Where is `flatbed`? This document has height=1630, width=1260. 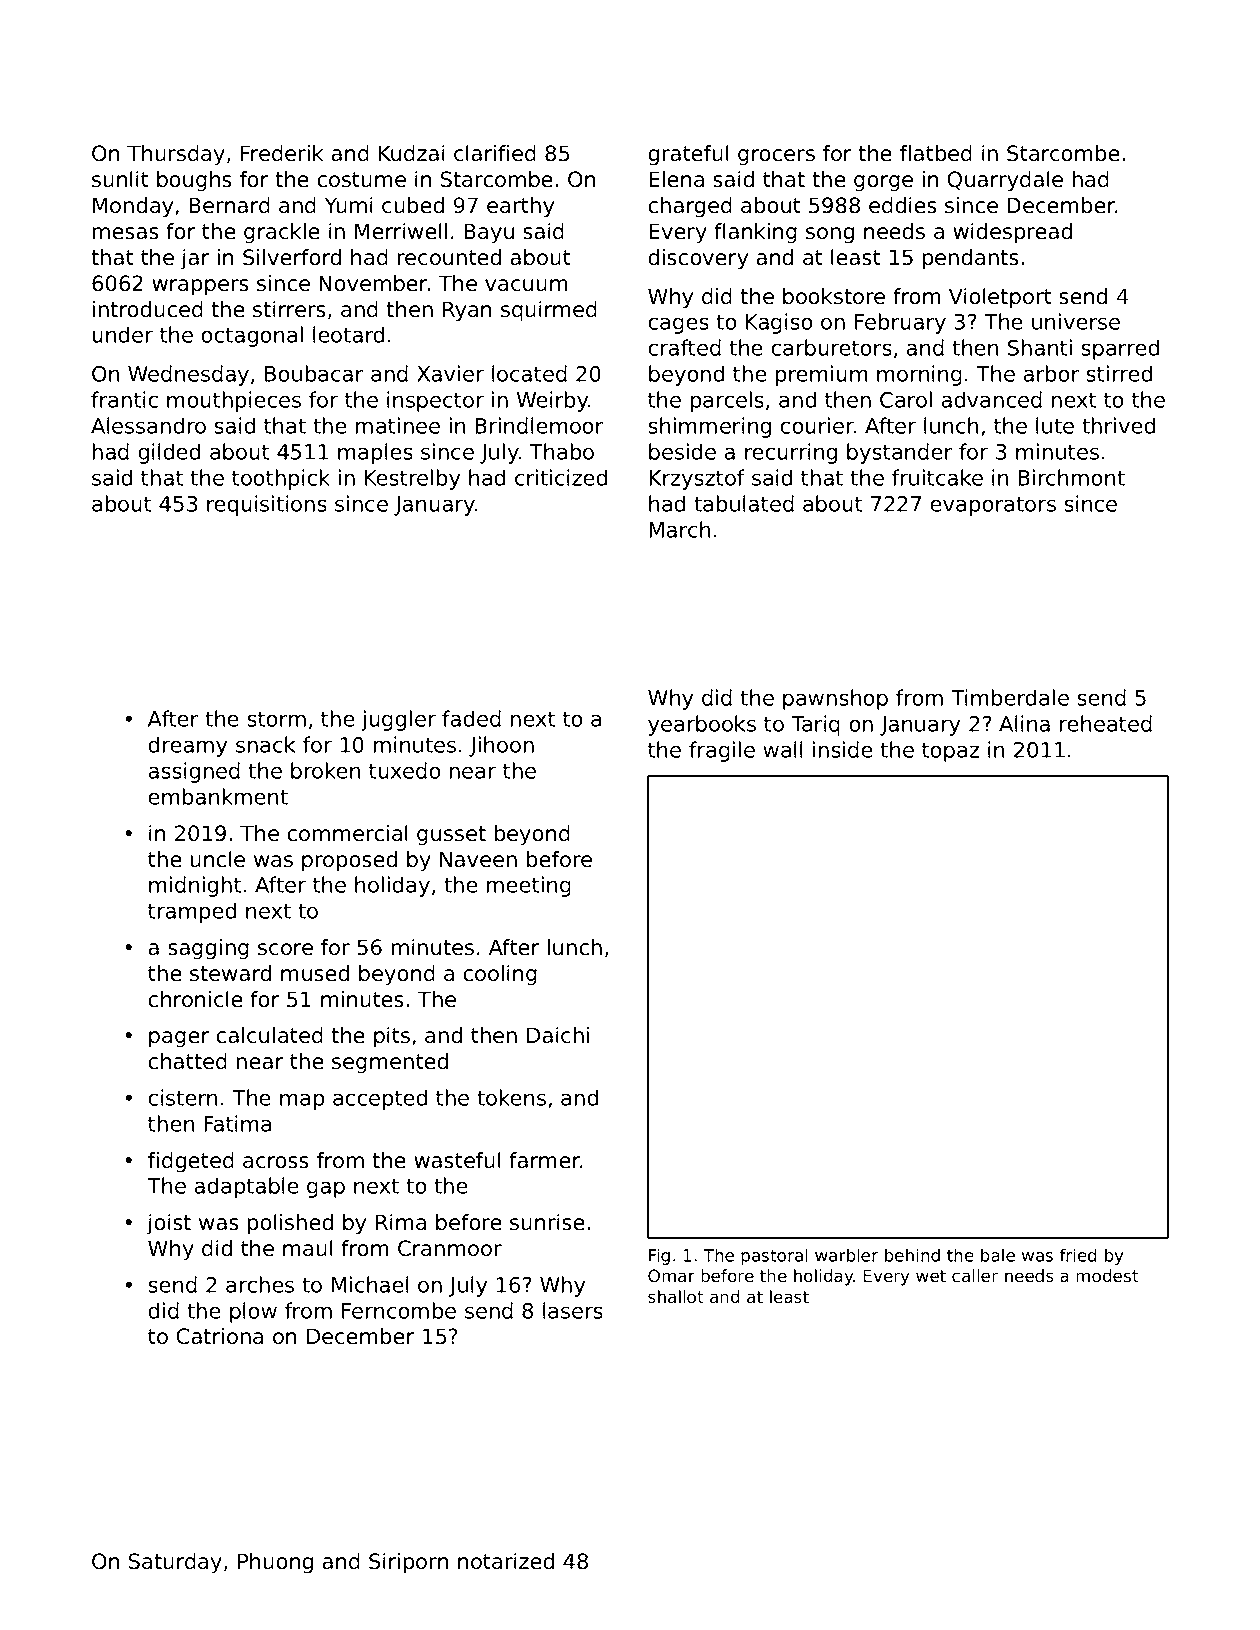 flatbed is located at coordinates (936, 153).
